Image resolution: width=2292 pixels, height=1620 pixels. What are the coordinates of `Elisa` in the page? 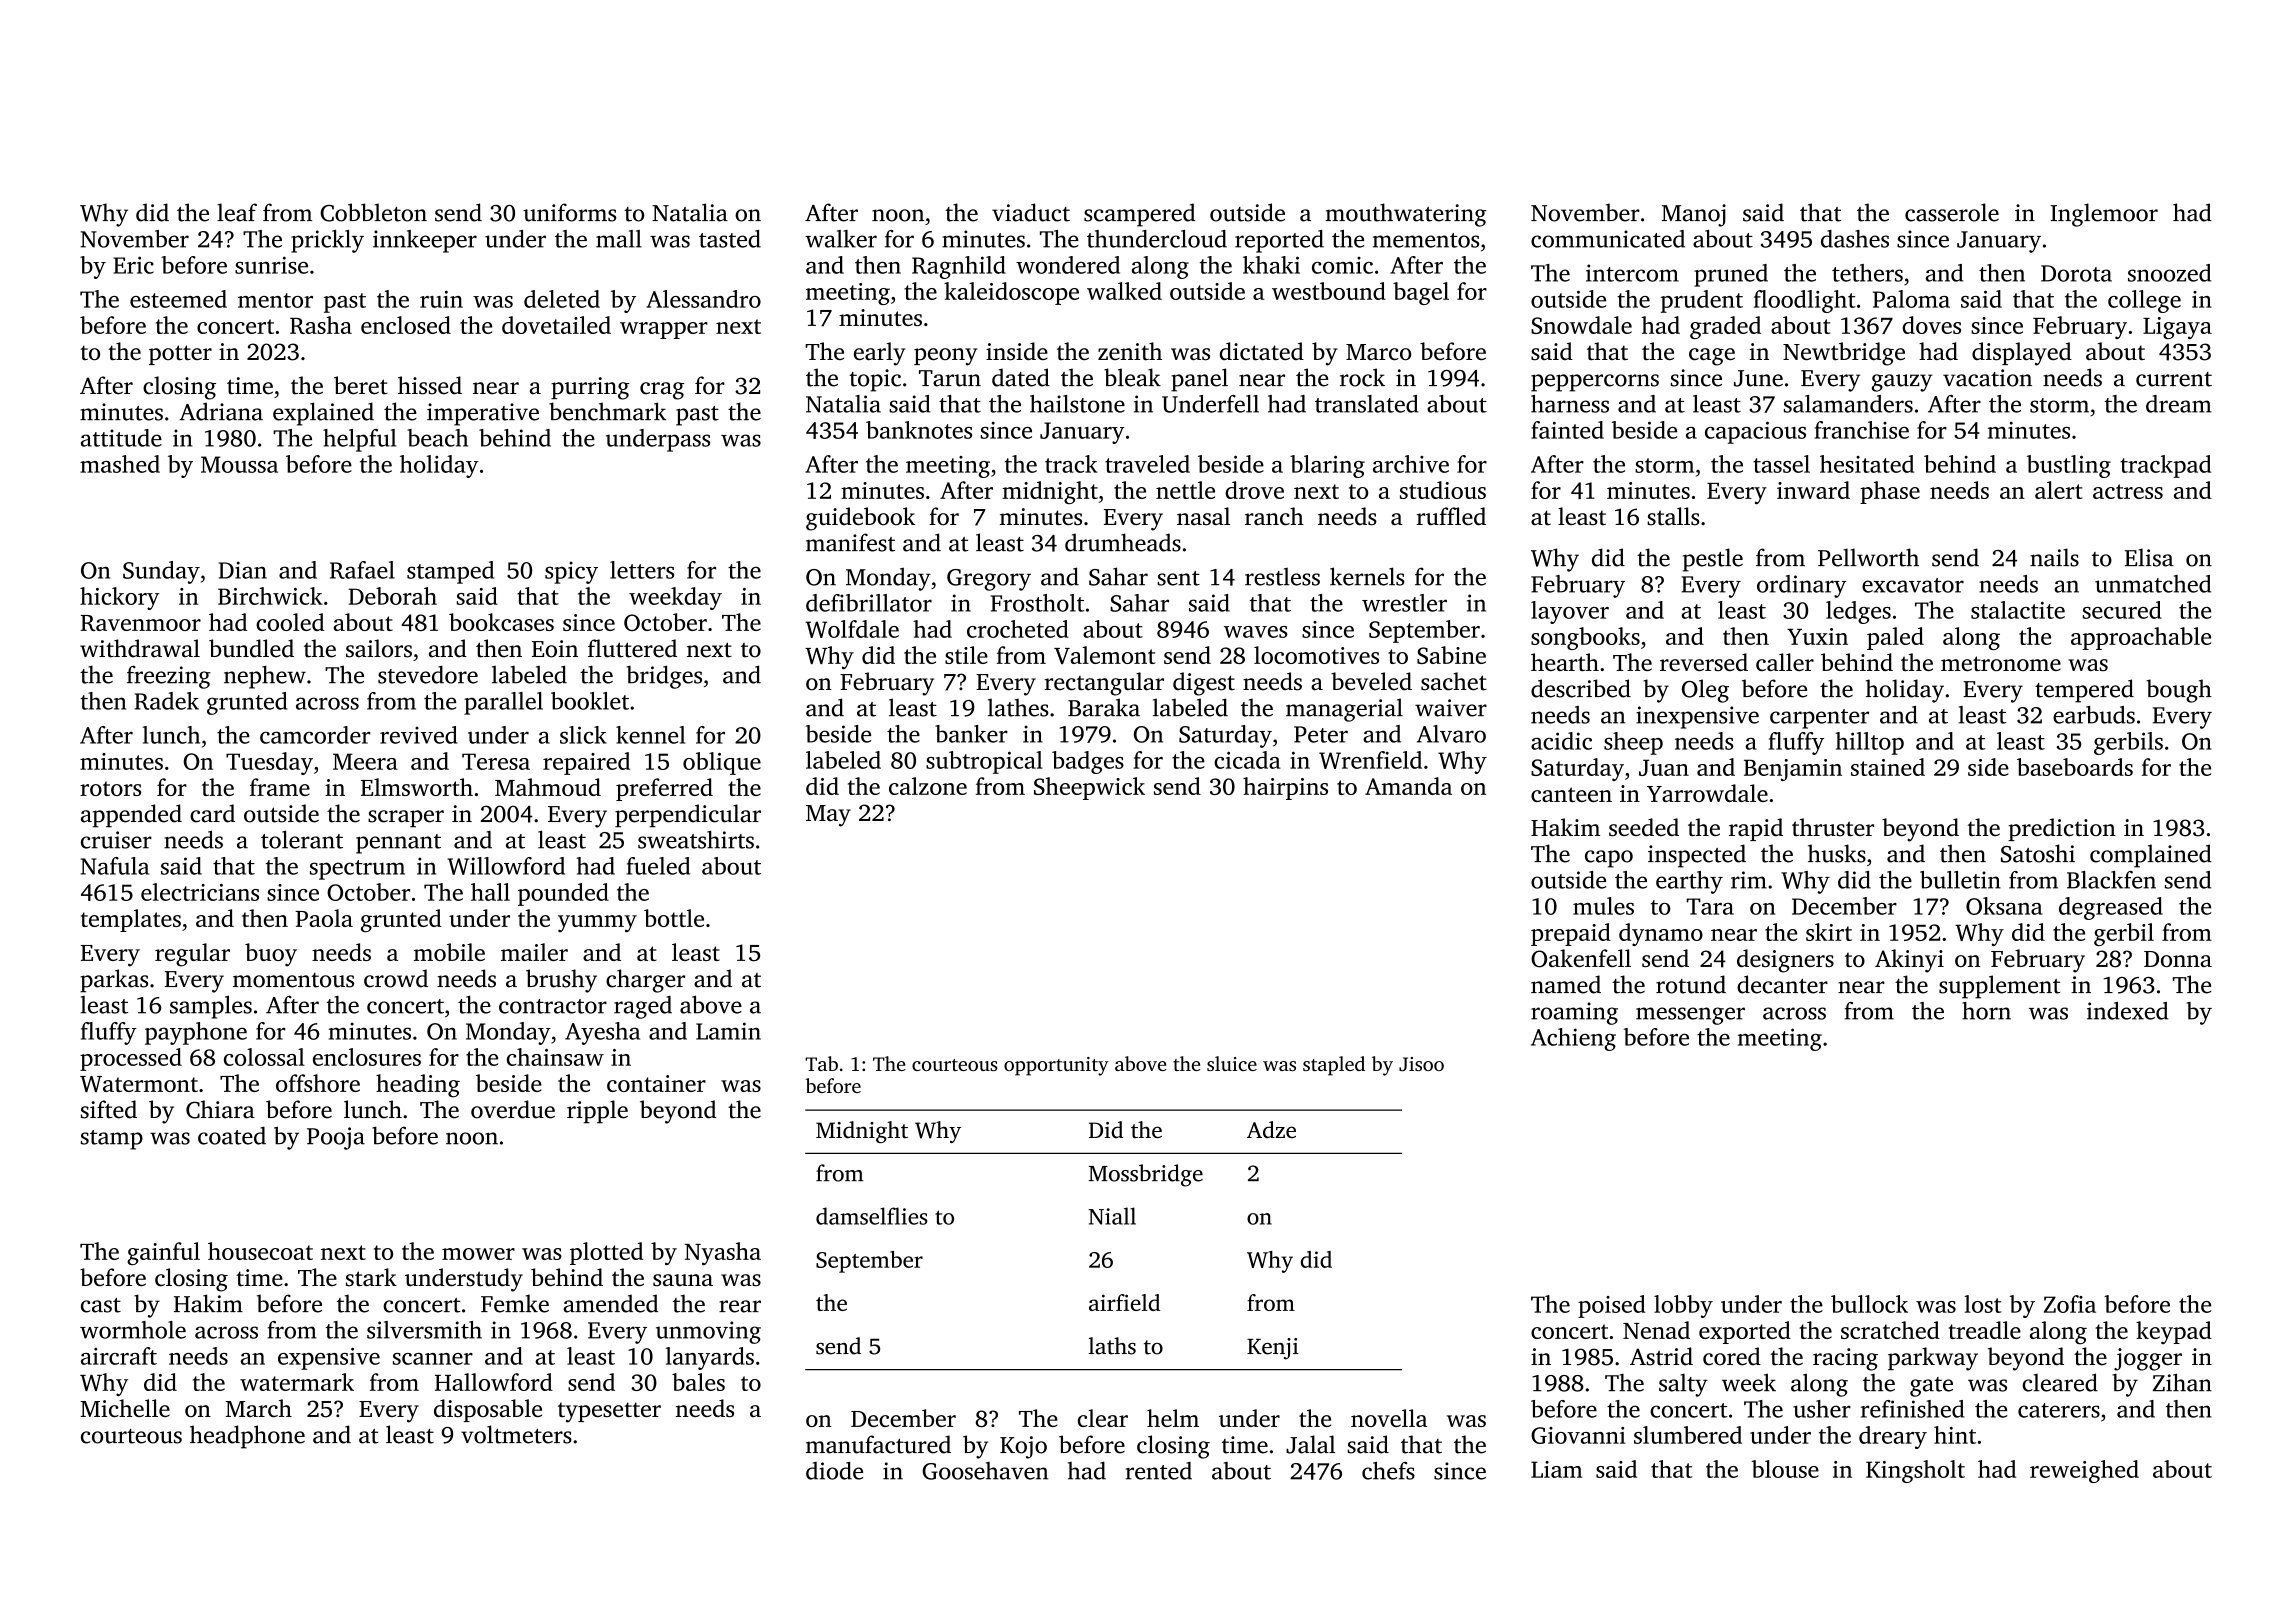 It's located at (2149, 557).
